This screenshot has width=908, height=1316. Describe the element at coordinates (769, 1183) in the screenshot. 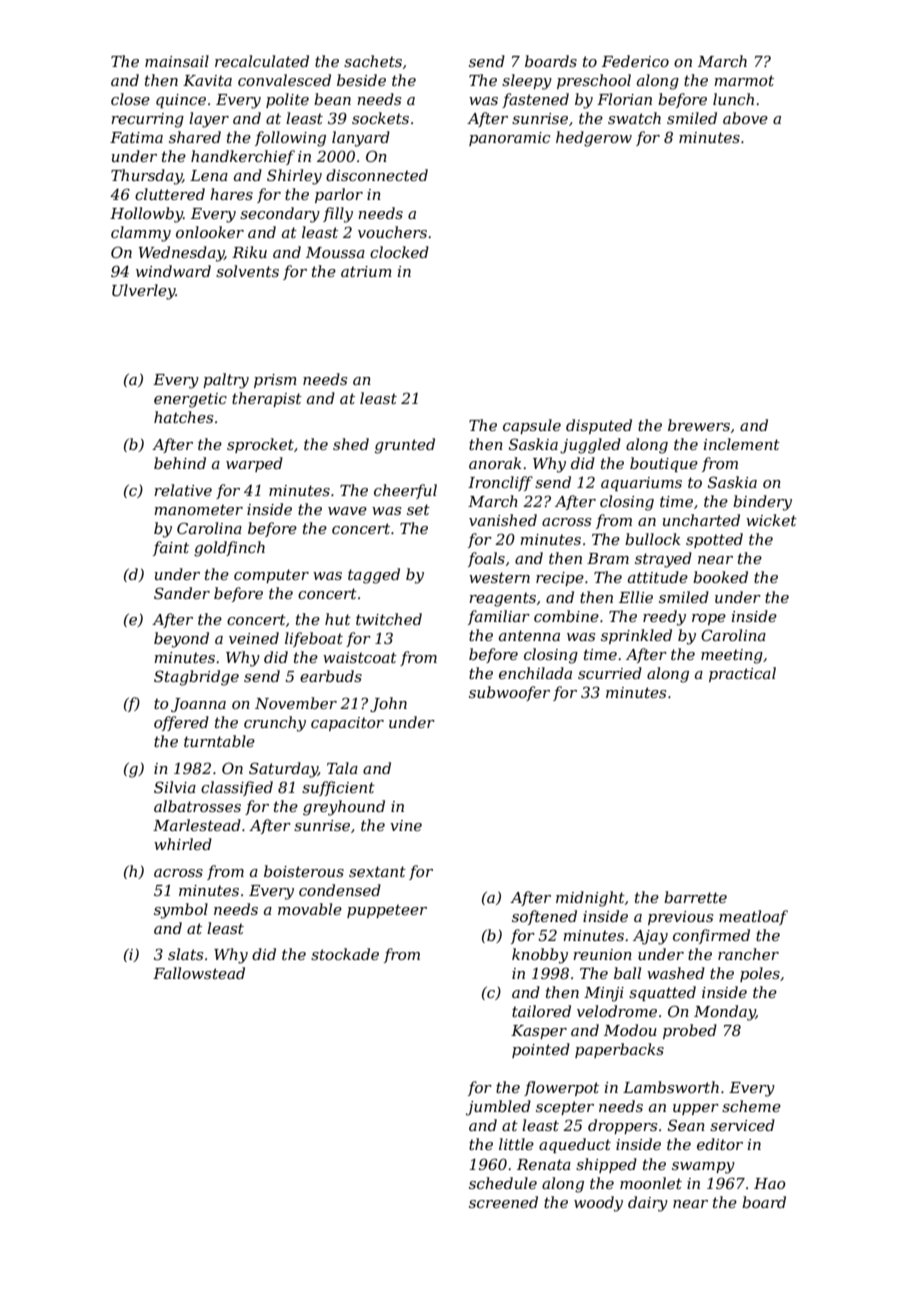

I see `Hao` at that location.
